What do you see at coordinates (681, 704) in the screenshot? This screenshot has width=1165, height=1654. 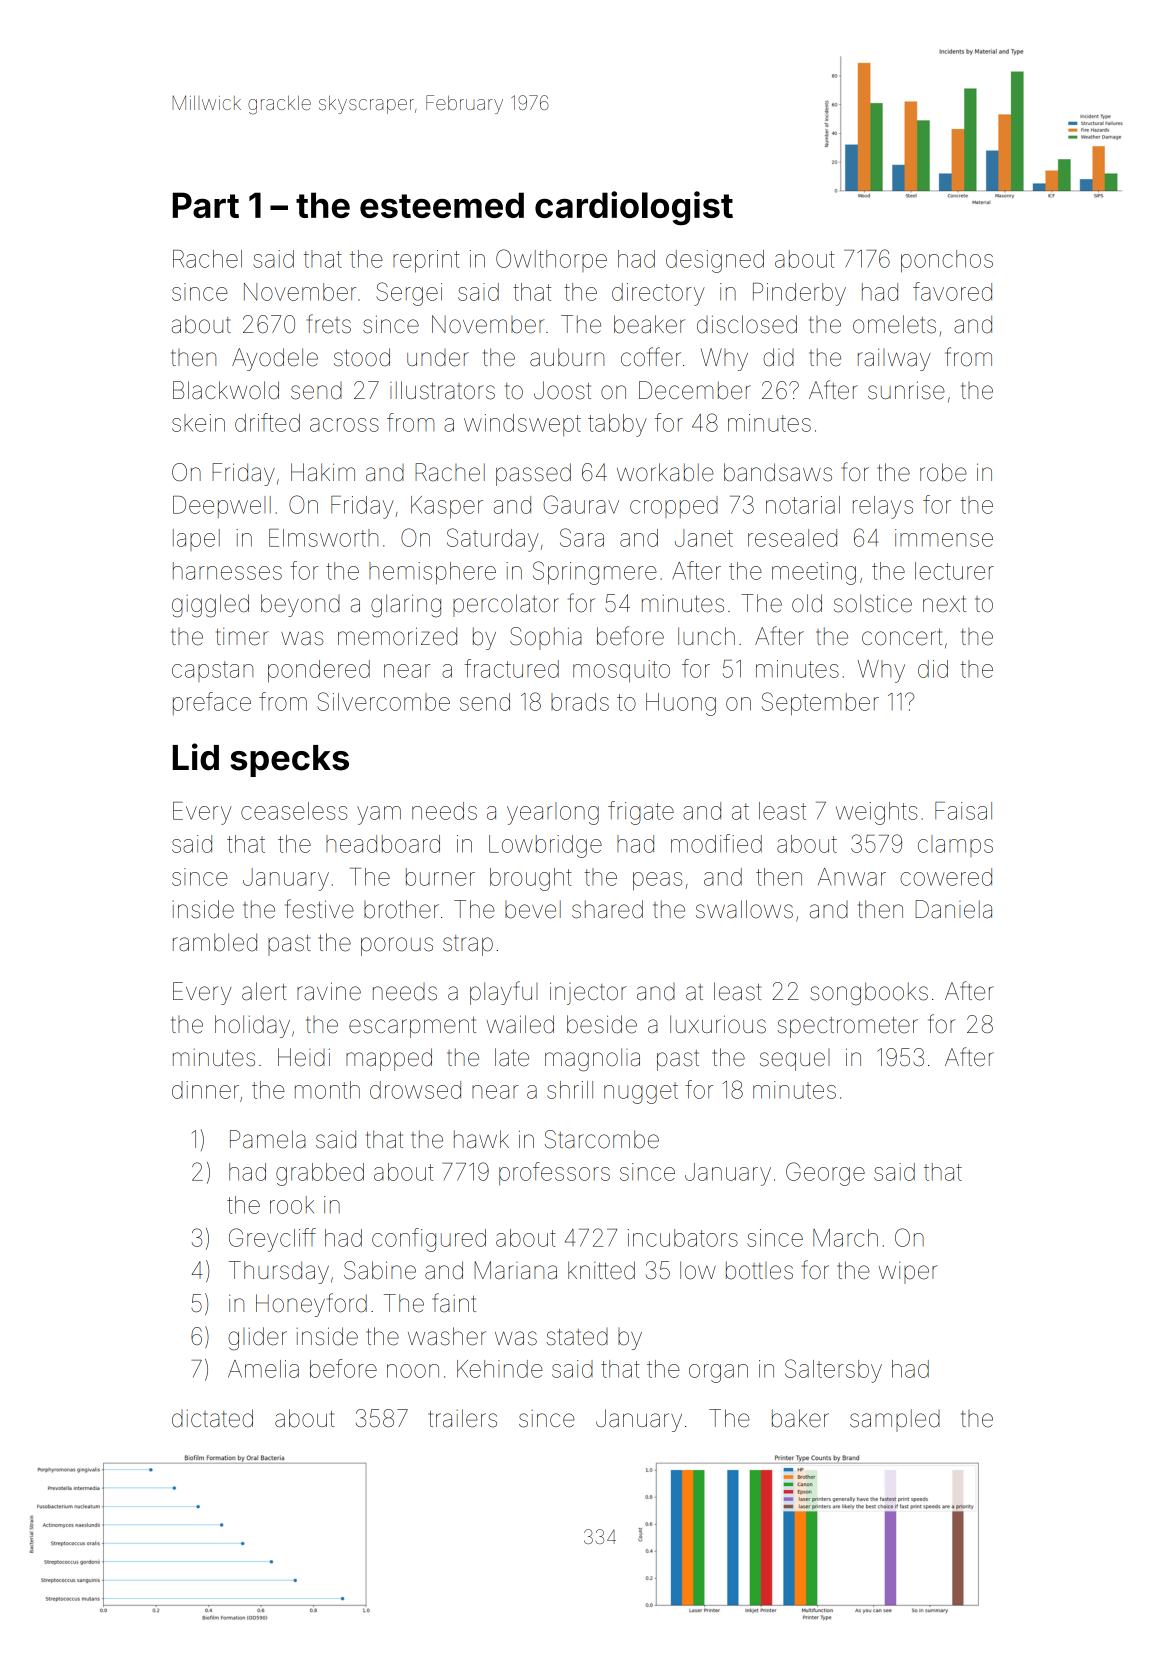 I see `Huong` at bounding box center [681, 704].
